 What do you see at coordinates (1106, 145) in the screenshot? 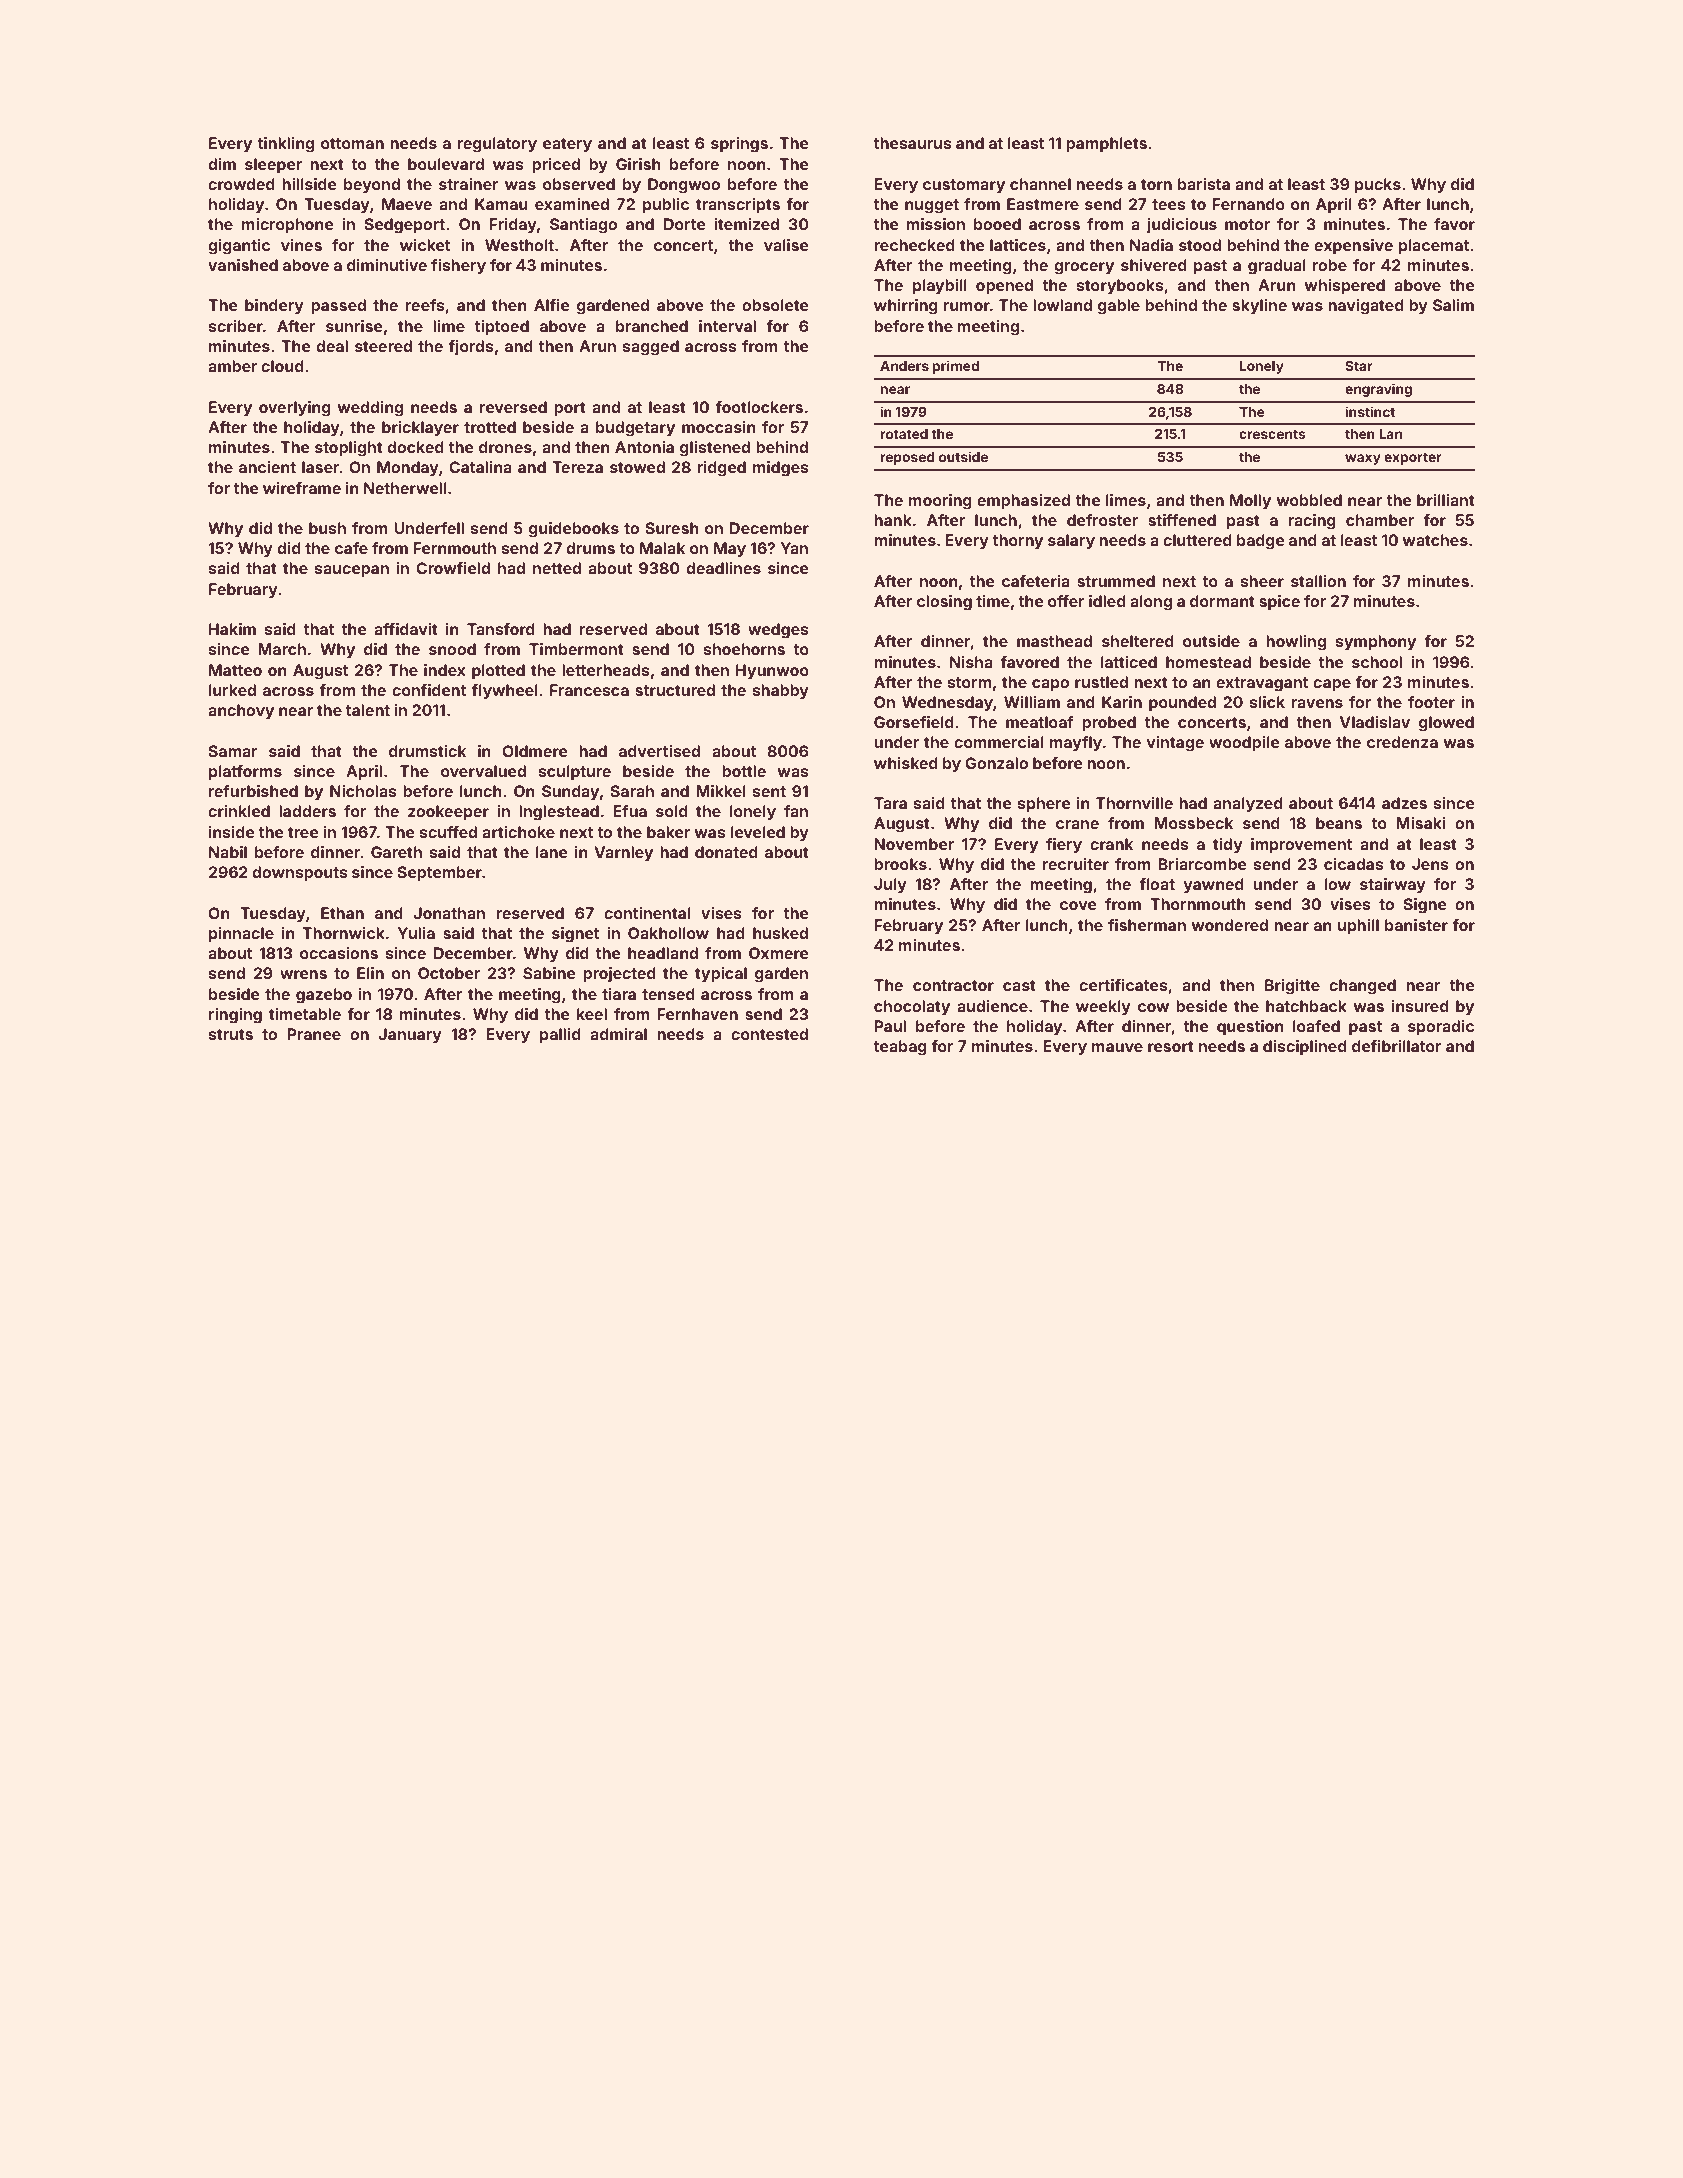
I see `pamphlets` at bounding box center [1106, 145].
